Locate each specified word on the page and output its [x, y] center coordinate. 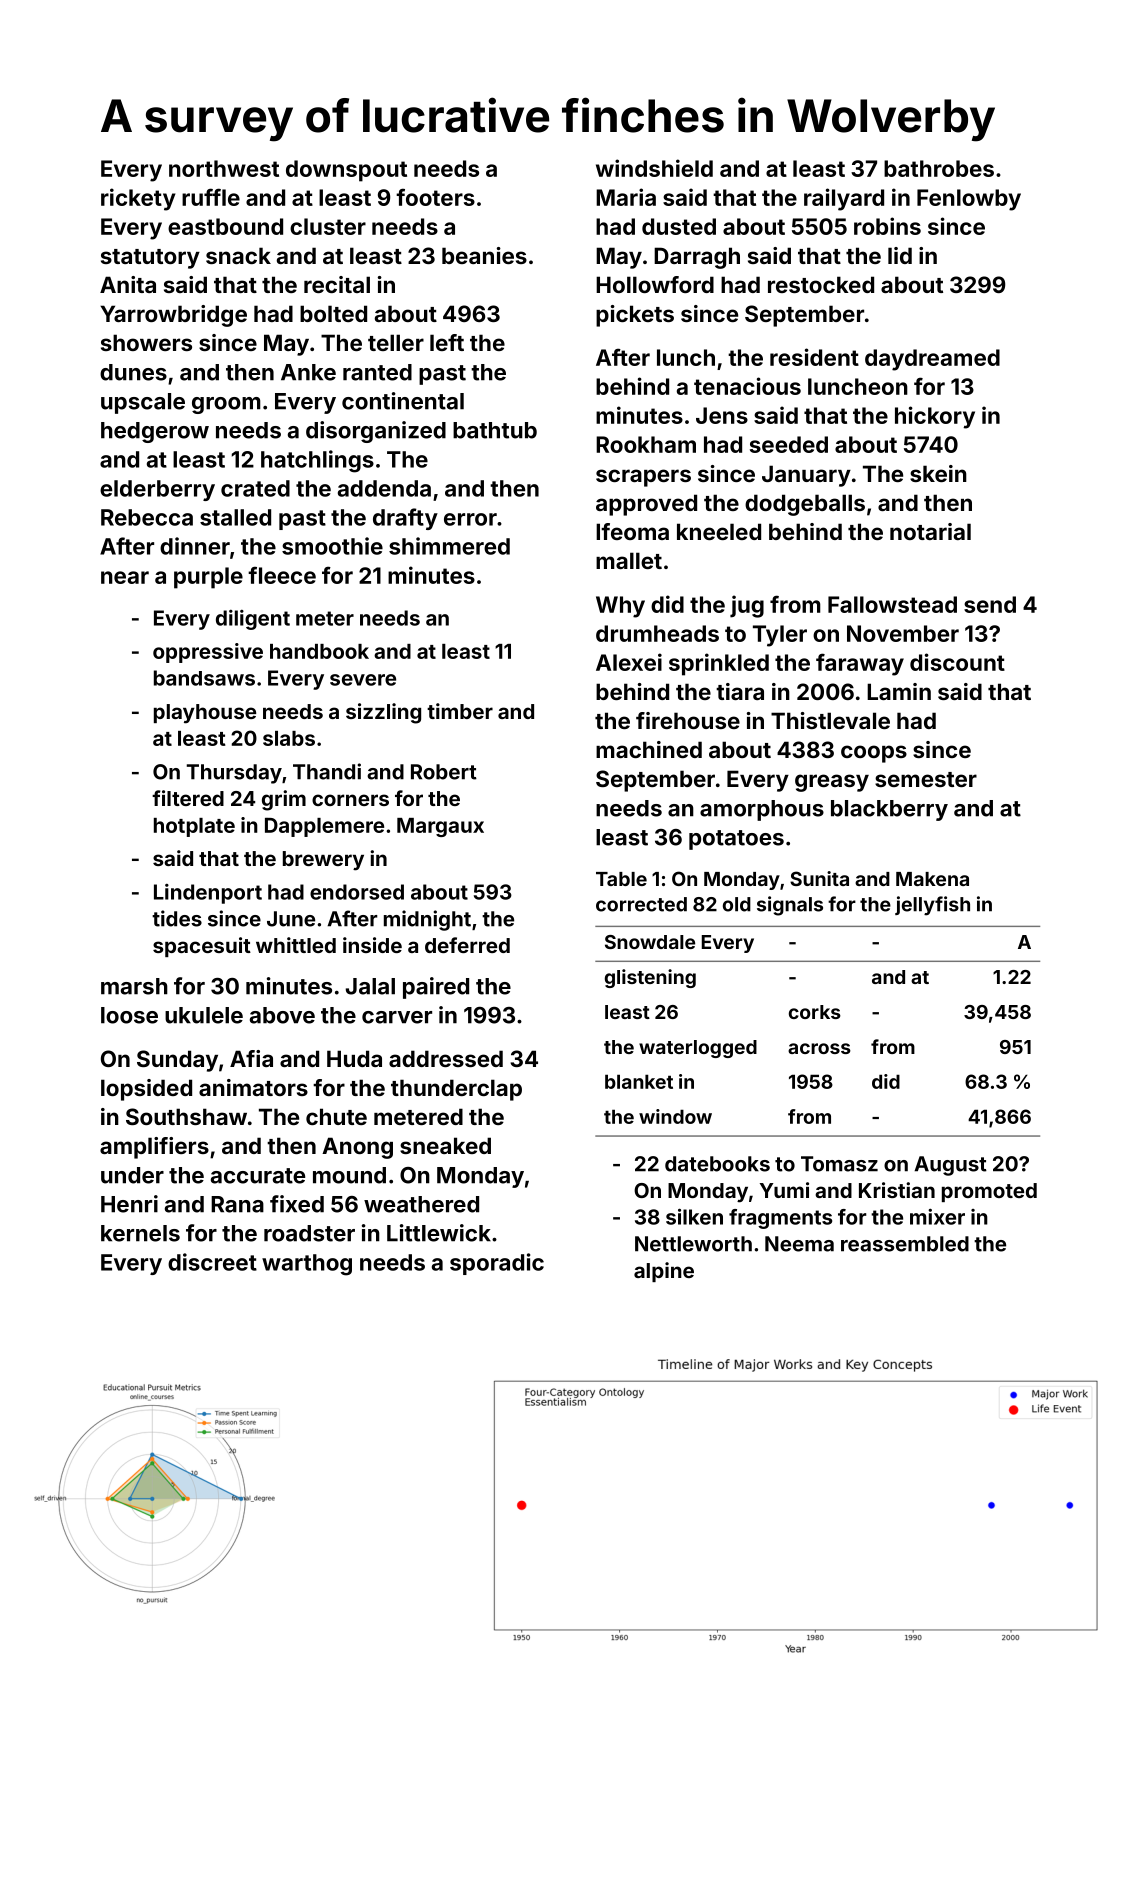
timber [460, 711]
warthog [307, 1265]
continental [403, 401]
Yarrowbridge [173, 316]
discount [957, 662]
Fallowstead [892, 604]
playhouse [205, 714]
